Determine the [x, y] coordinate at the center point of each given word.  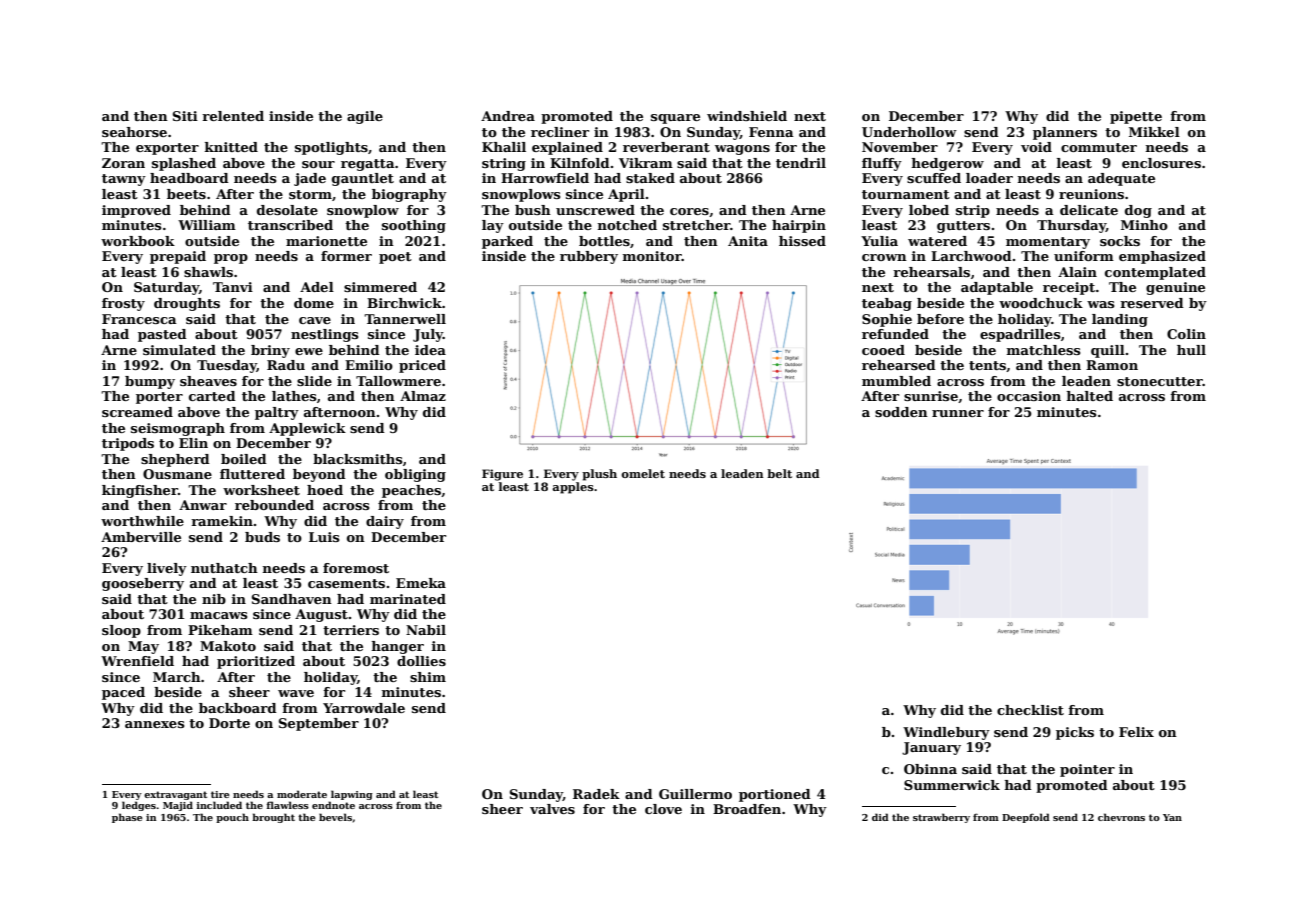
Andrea [508, 116]
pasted [162, 335]
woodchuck [1041, 303]
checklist [1030, 710]
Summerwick [952, 785]
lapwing [352, 795]
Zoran [123, 163]
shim [428, 677]
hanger [398, 647]
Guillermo [695, 794]
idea [430, 350]
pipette [1136, 117]
